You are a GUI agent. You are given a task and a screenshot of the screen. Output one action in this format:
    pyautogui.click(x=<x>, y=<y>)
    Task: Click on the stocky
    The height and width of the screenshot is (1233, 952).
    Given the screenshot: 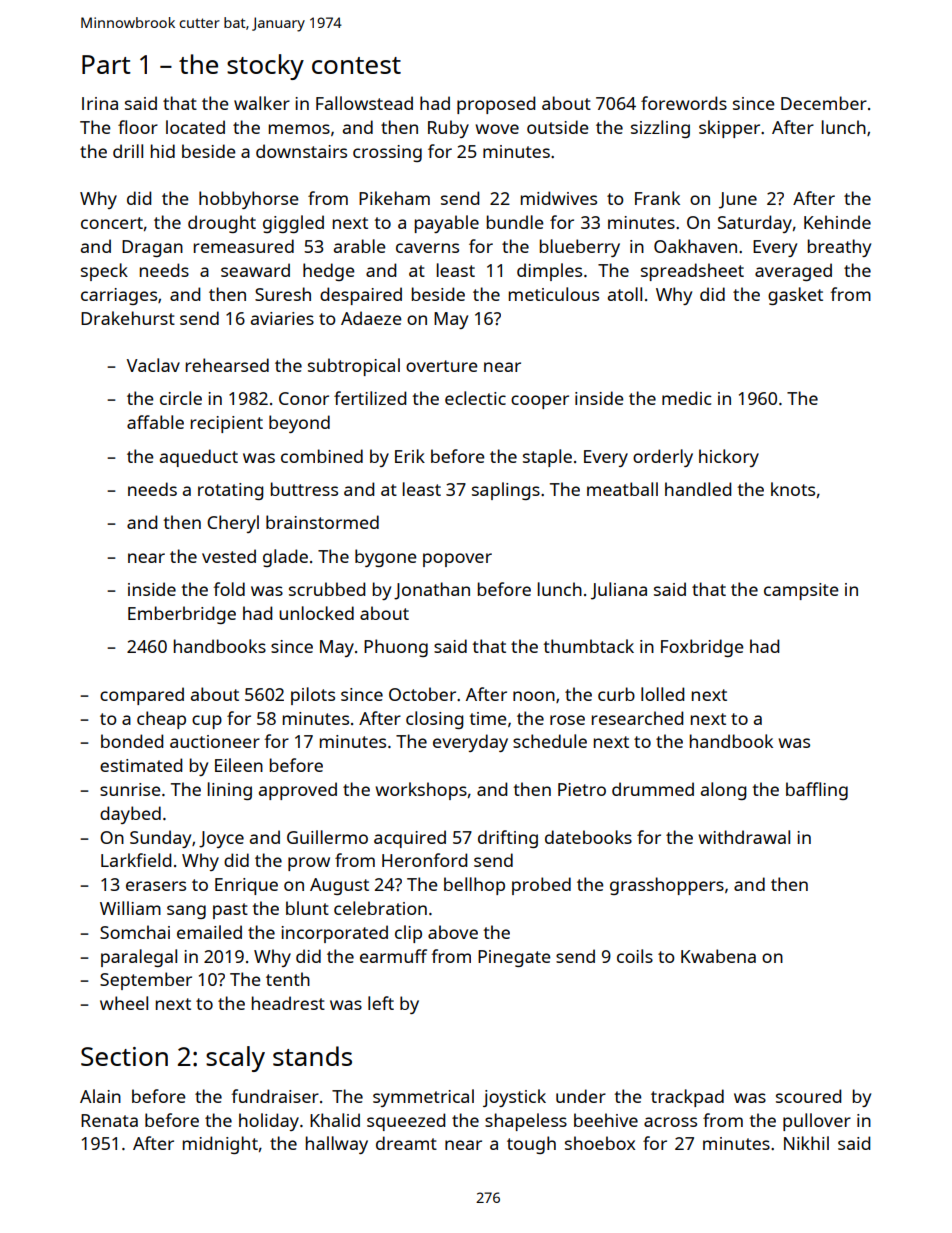 What is the action you would take?
    pyautogui.click(x=265, y=67)
